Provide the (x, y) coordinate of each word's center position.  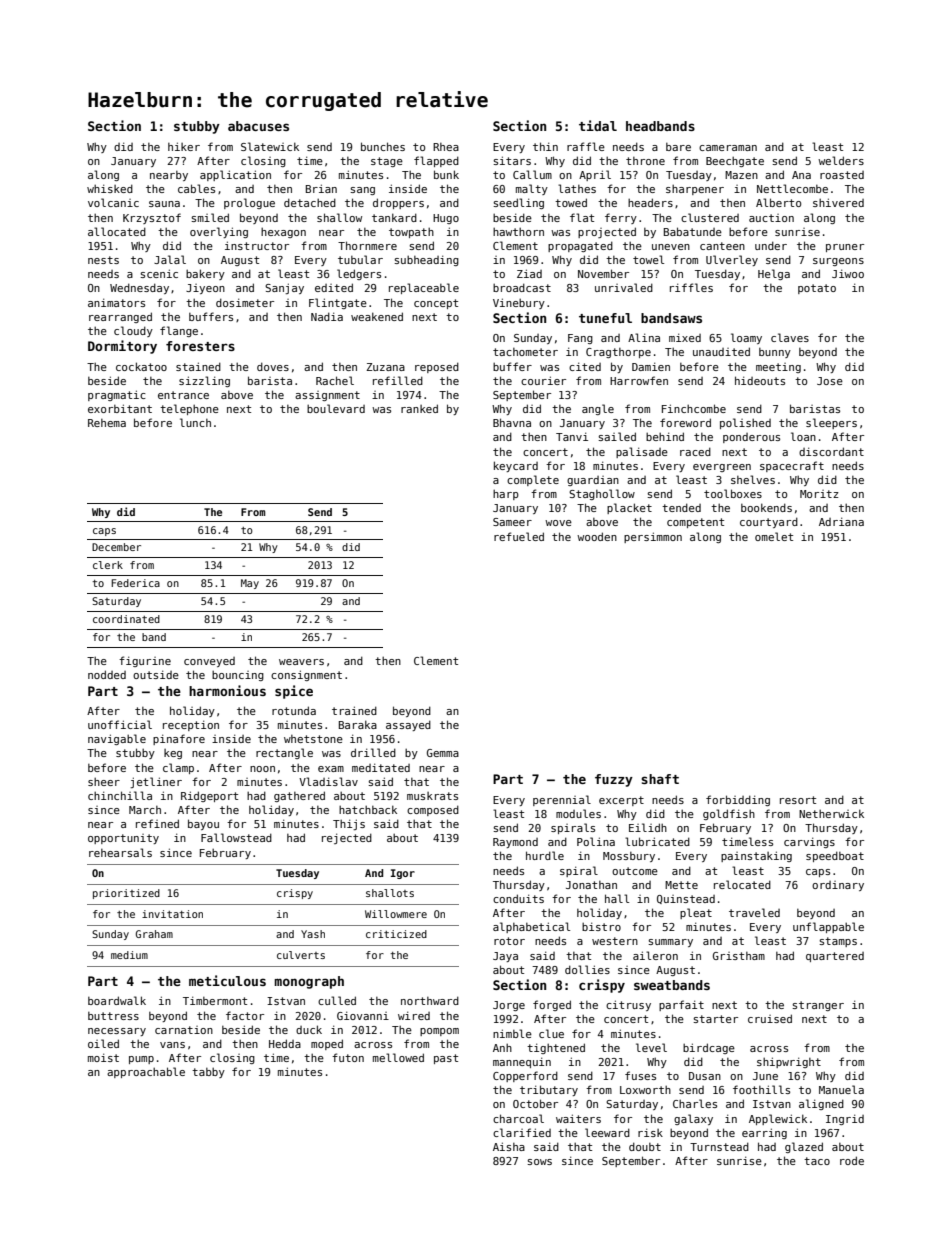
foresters (200, 346)
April (595, 175)
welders (841, 160)
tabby (208, 1073)
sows (539, 1162)
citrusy (628, 1005)
